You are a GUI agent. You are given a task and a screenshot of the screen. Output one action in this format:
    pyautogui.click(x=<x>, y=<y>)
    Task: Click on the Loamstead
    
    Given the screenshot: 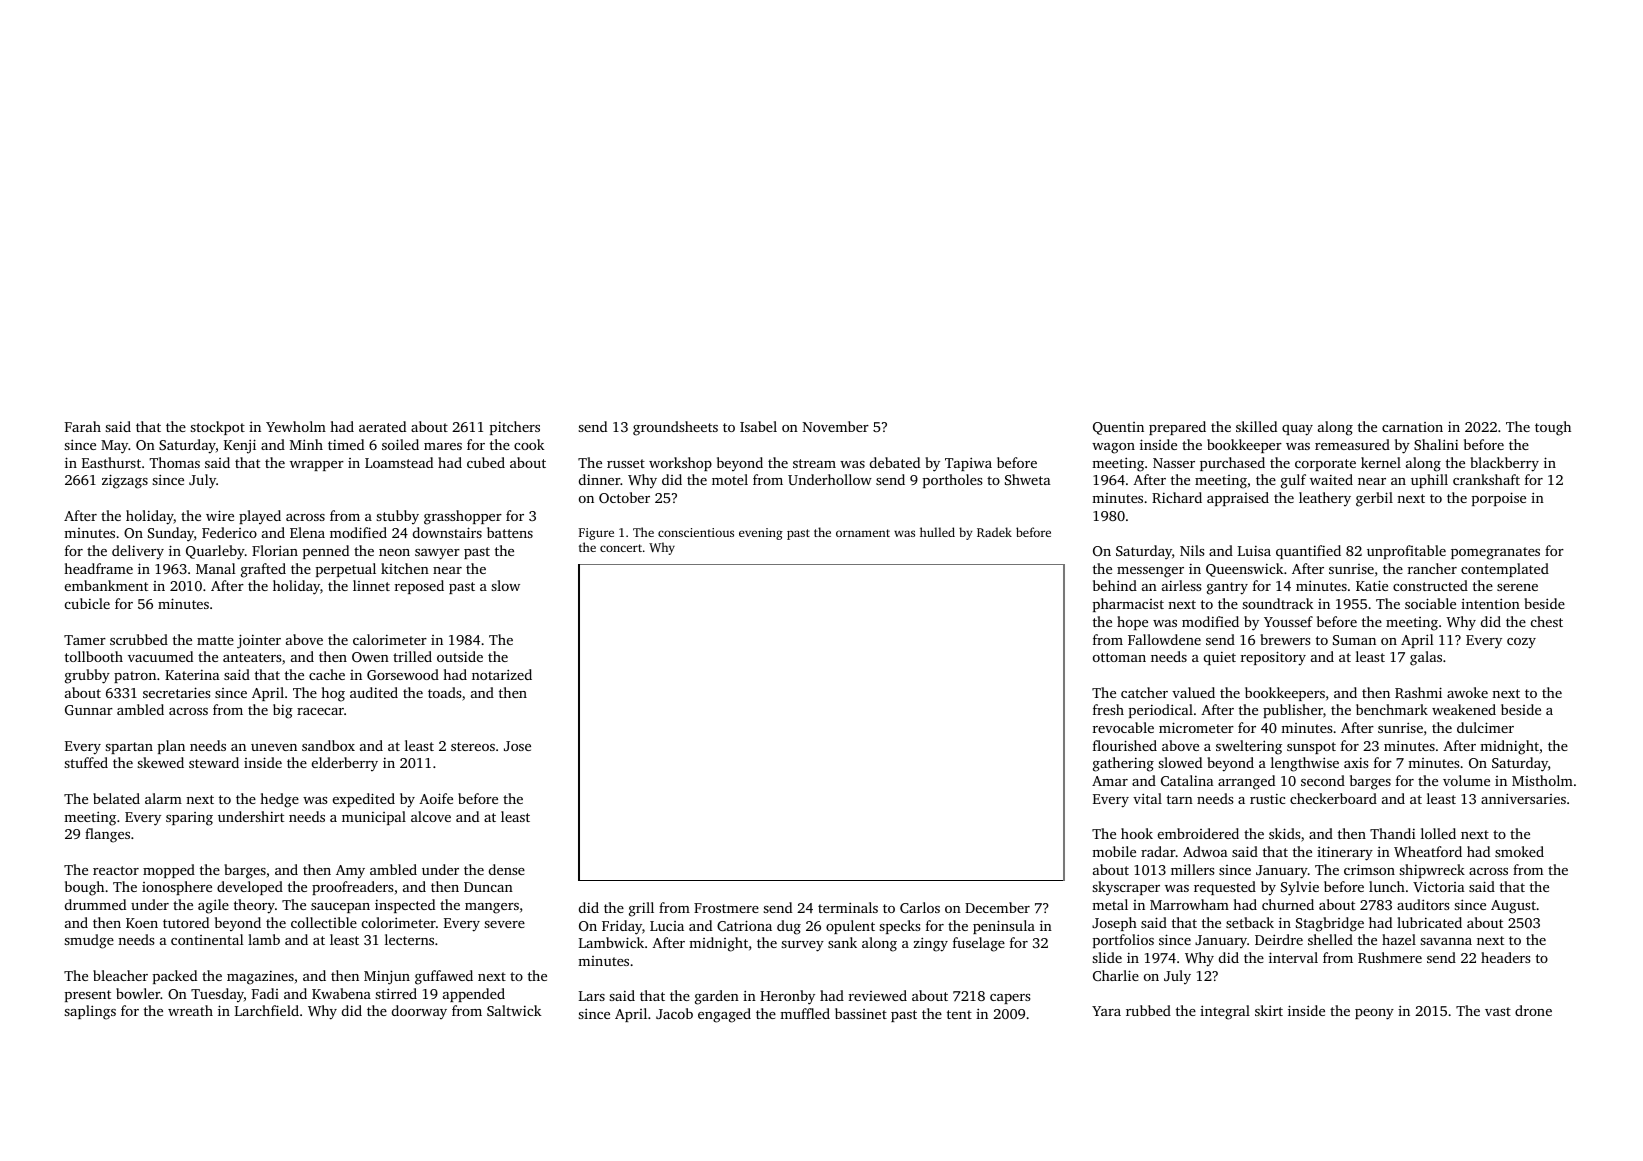 What is the action you would take?
    pyautogui.click(x=399, y=462)
